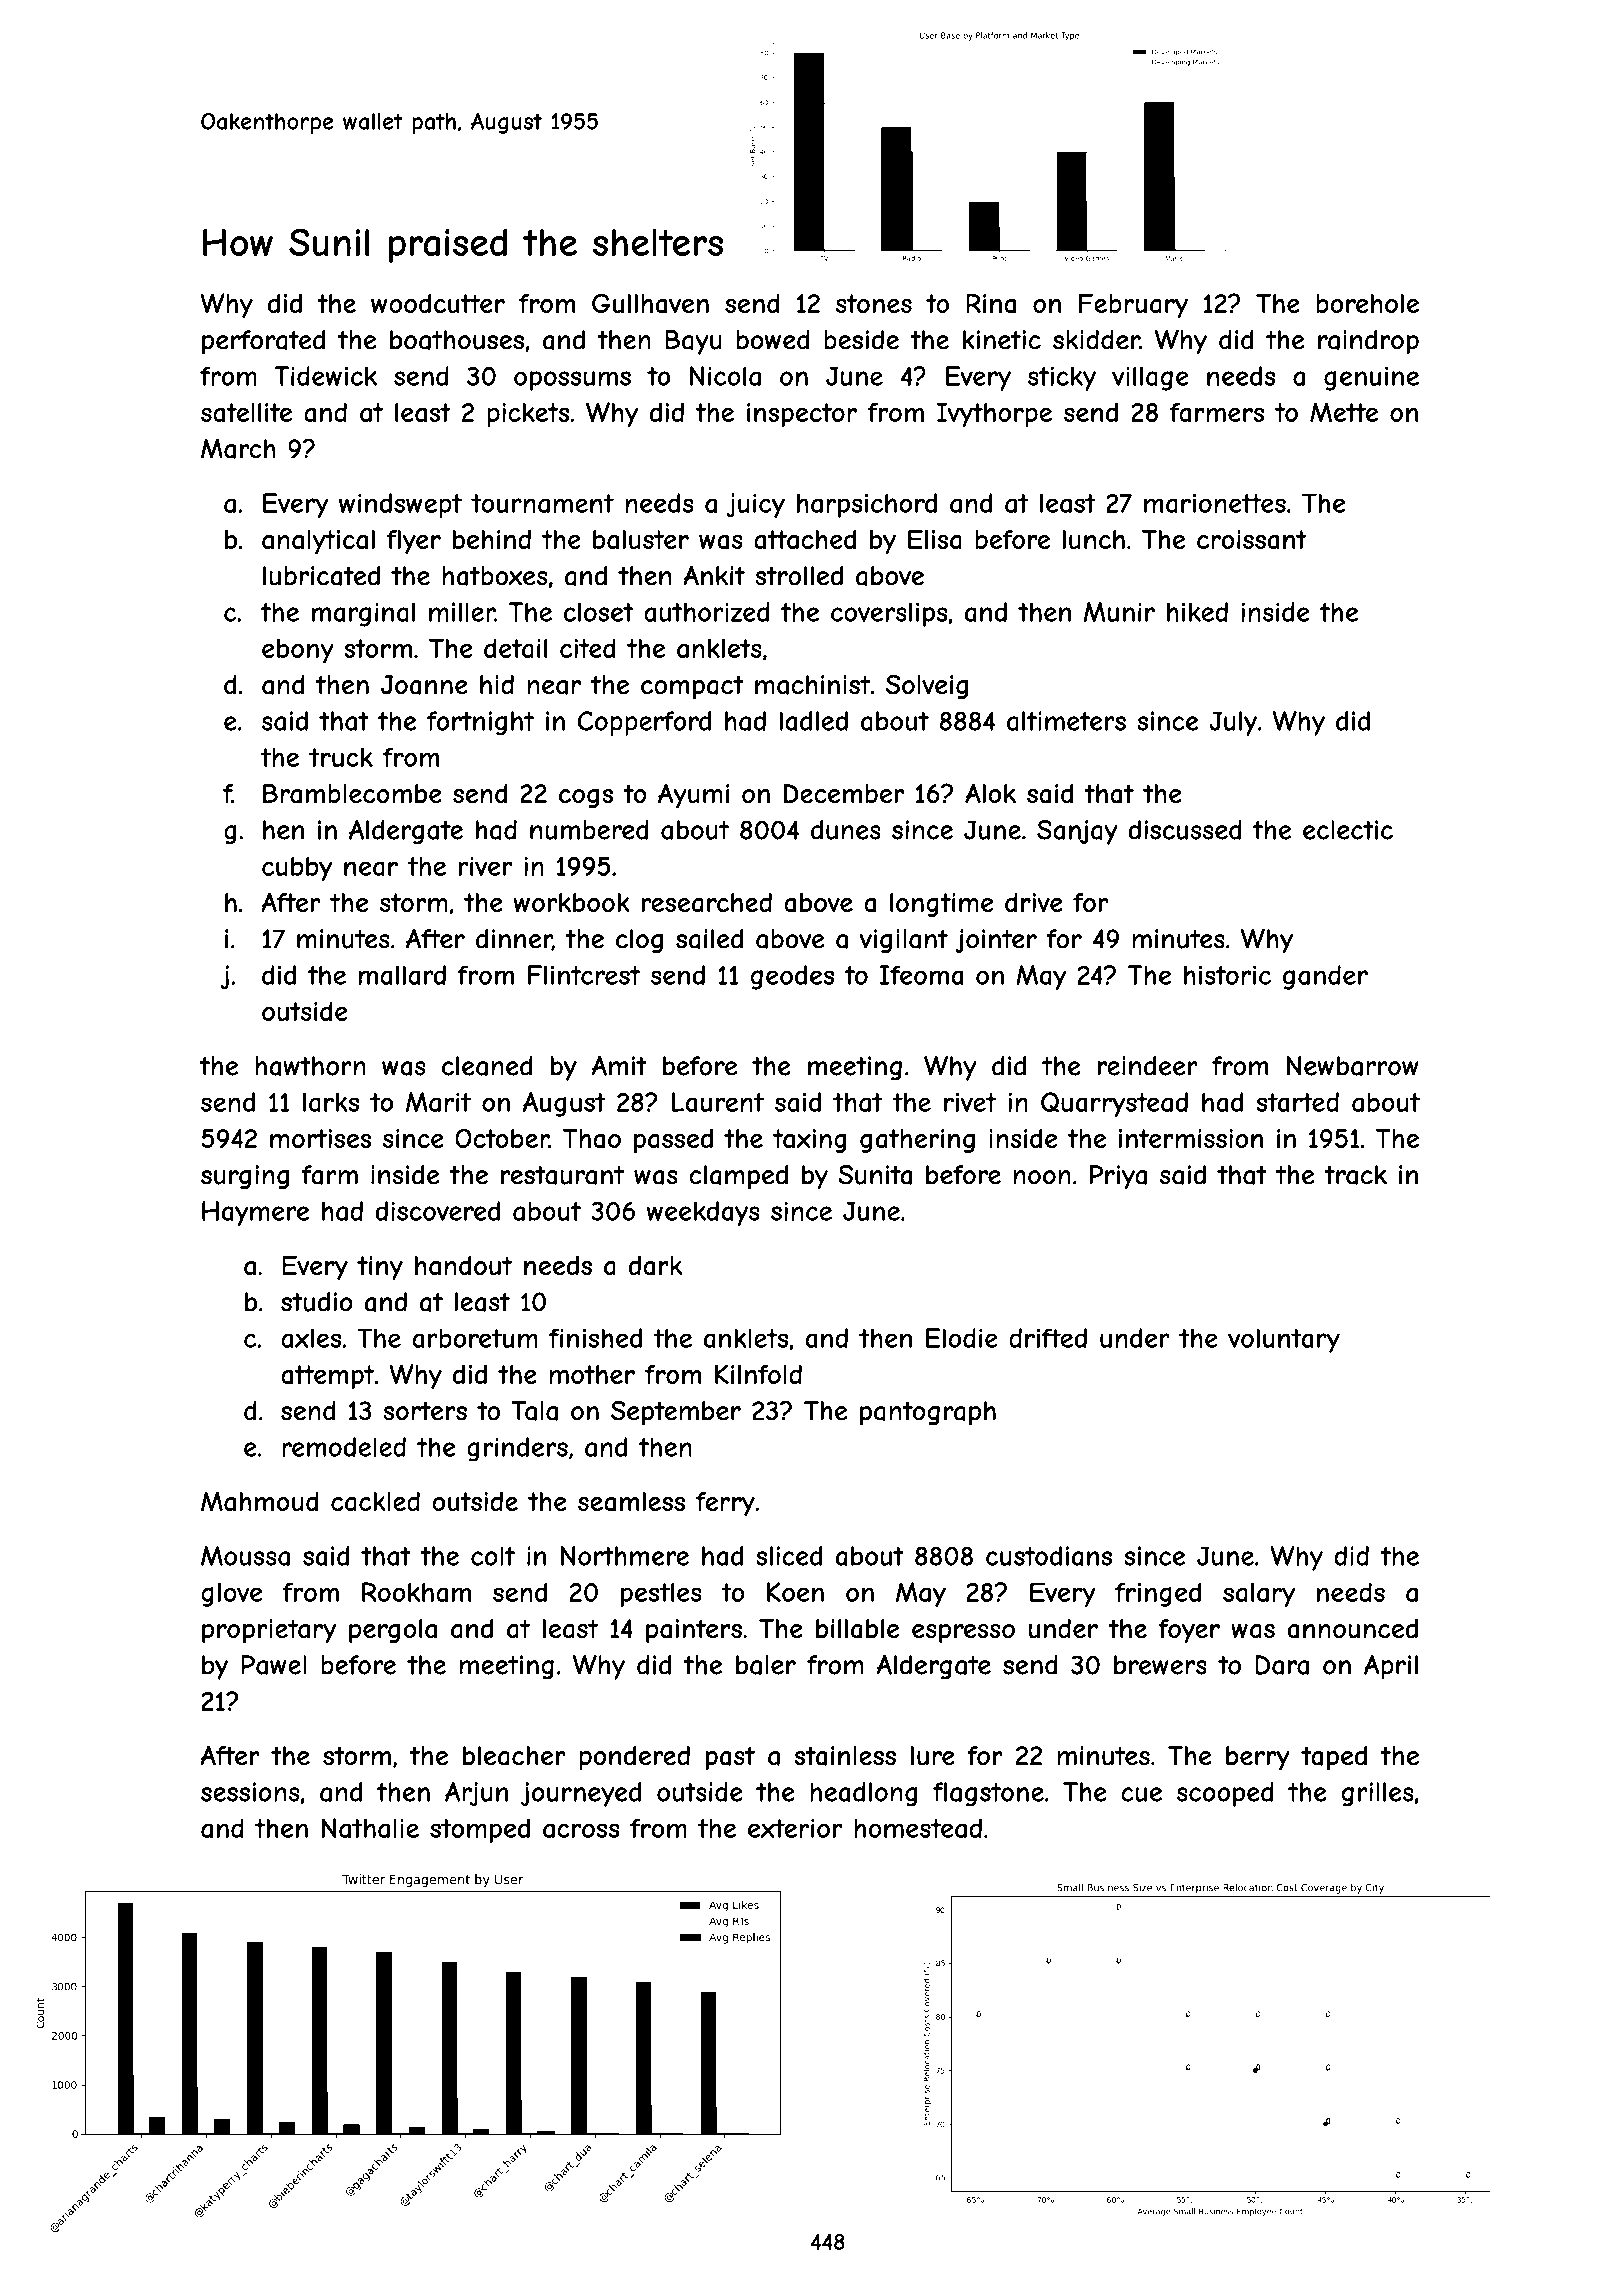 The height and width of the screenshot is (2292, 1620). Describe the element at coordinates (1367, 303) in the screenshot. I see `borehole` at that location.
